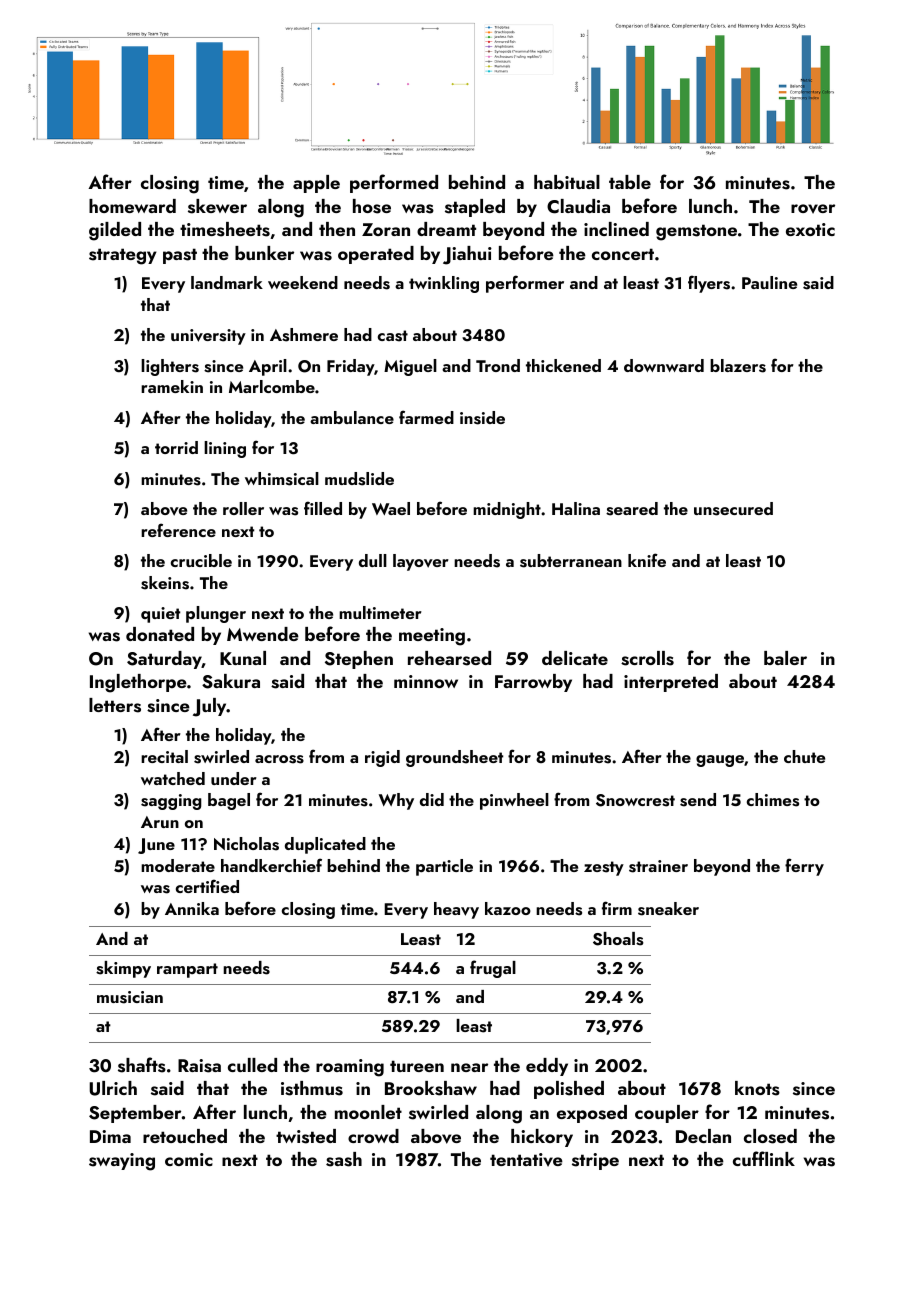  What do you see at coordinates (199, 1066) in the page?
I see `Raisa` at bounding box center [199, 1066].
